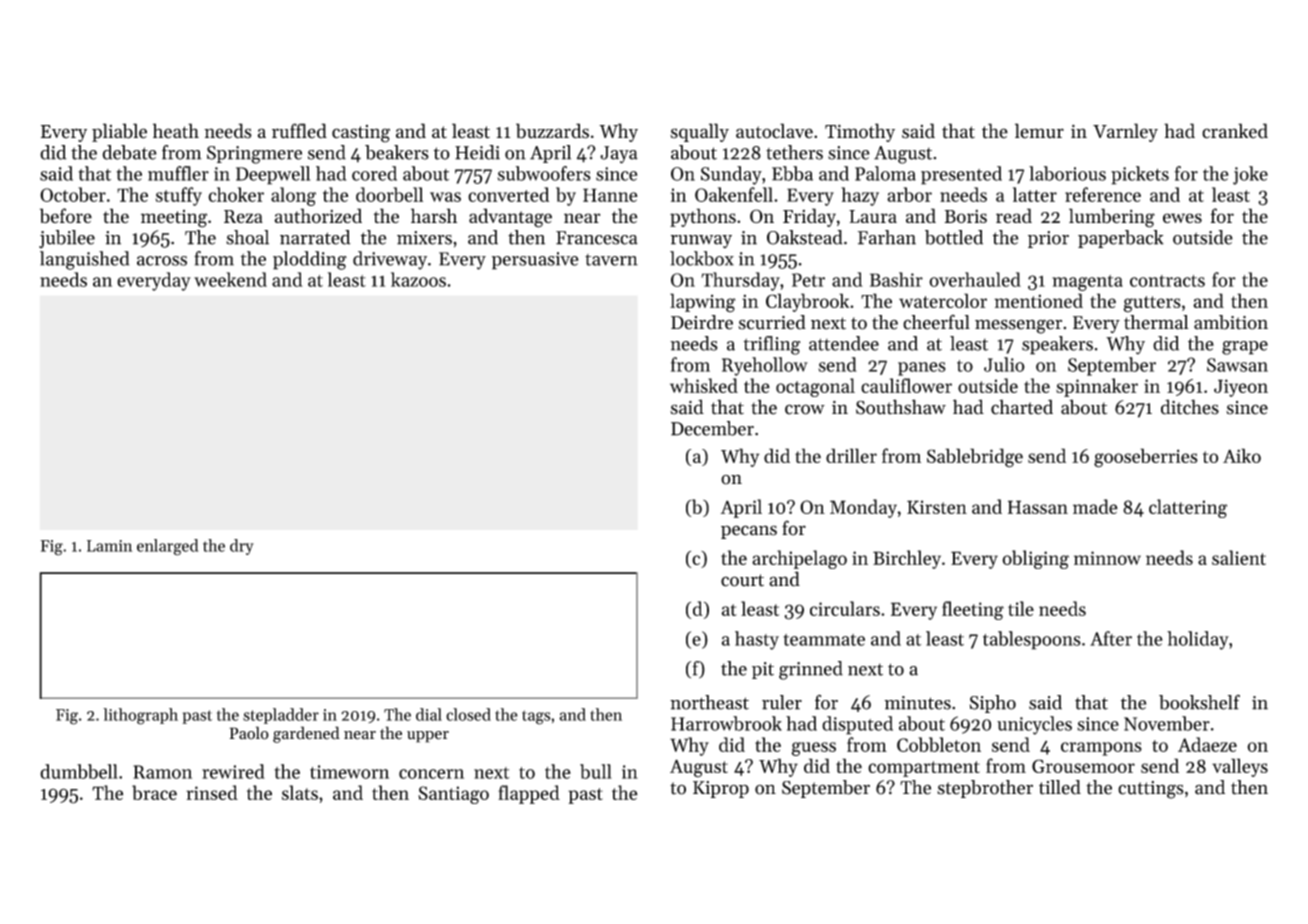 The height and width of the screenshot is (924, 1308). What do you see at coordinates (212, 792) in the screenshot?
I see `rinsed` at bounding box center [212, 792].
